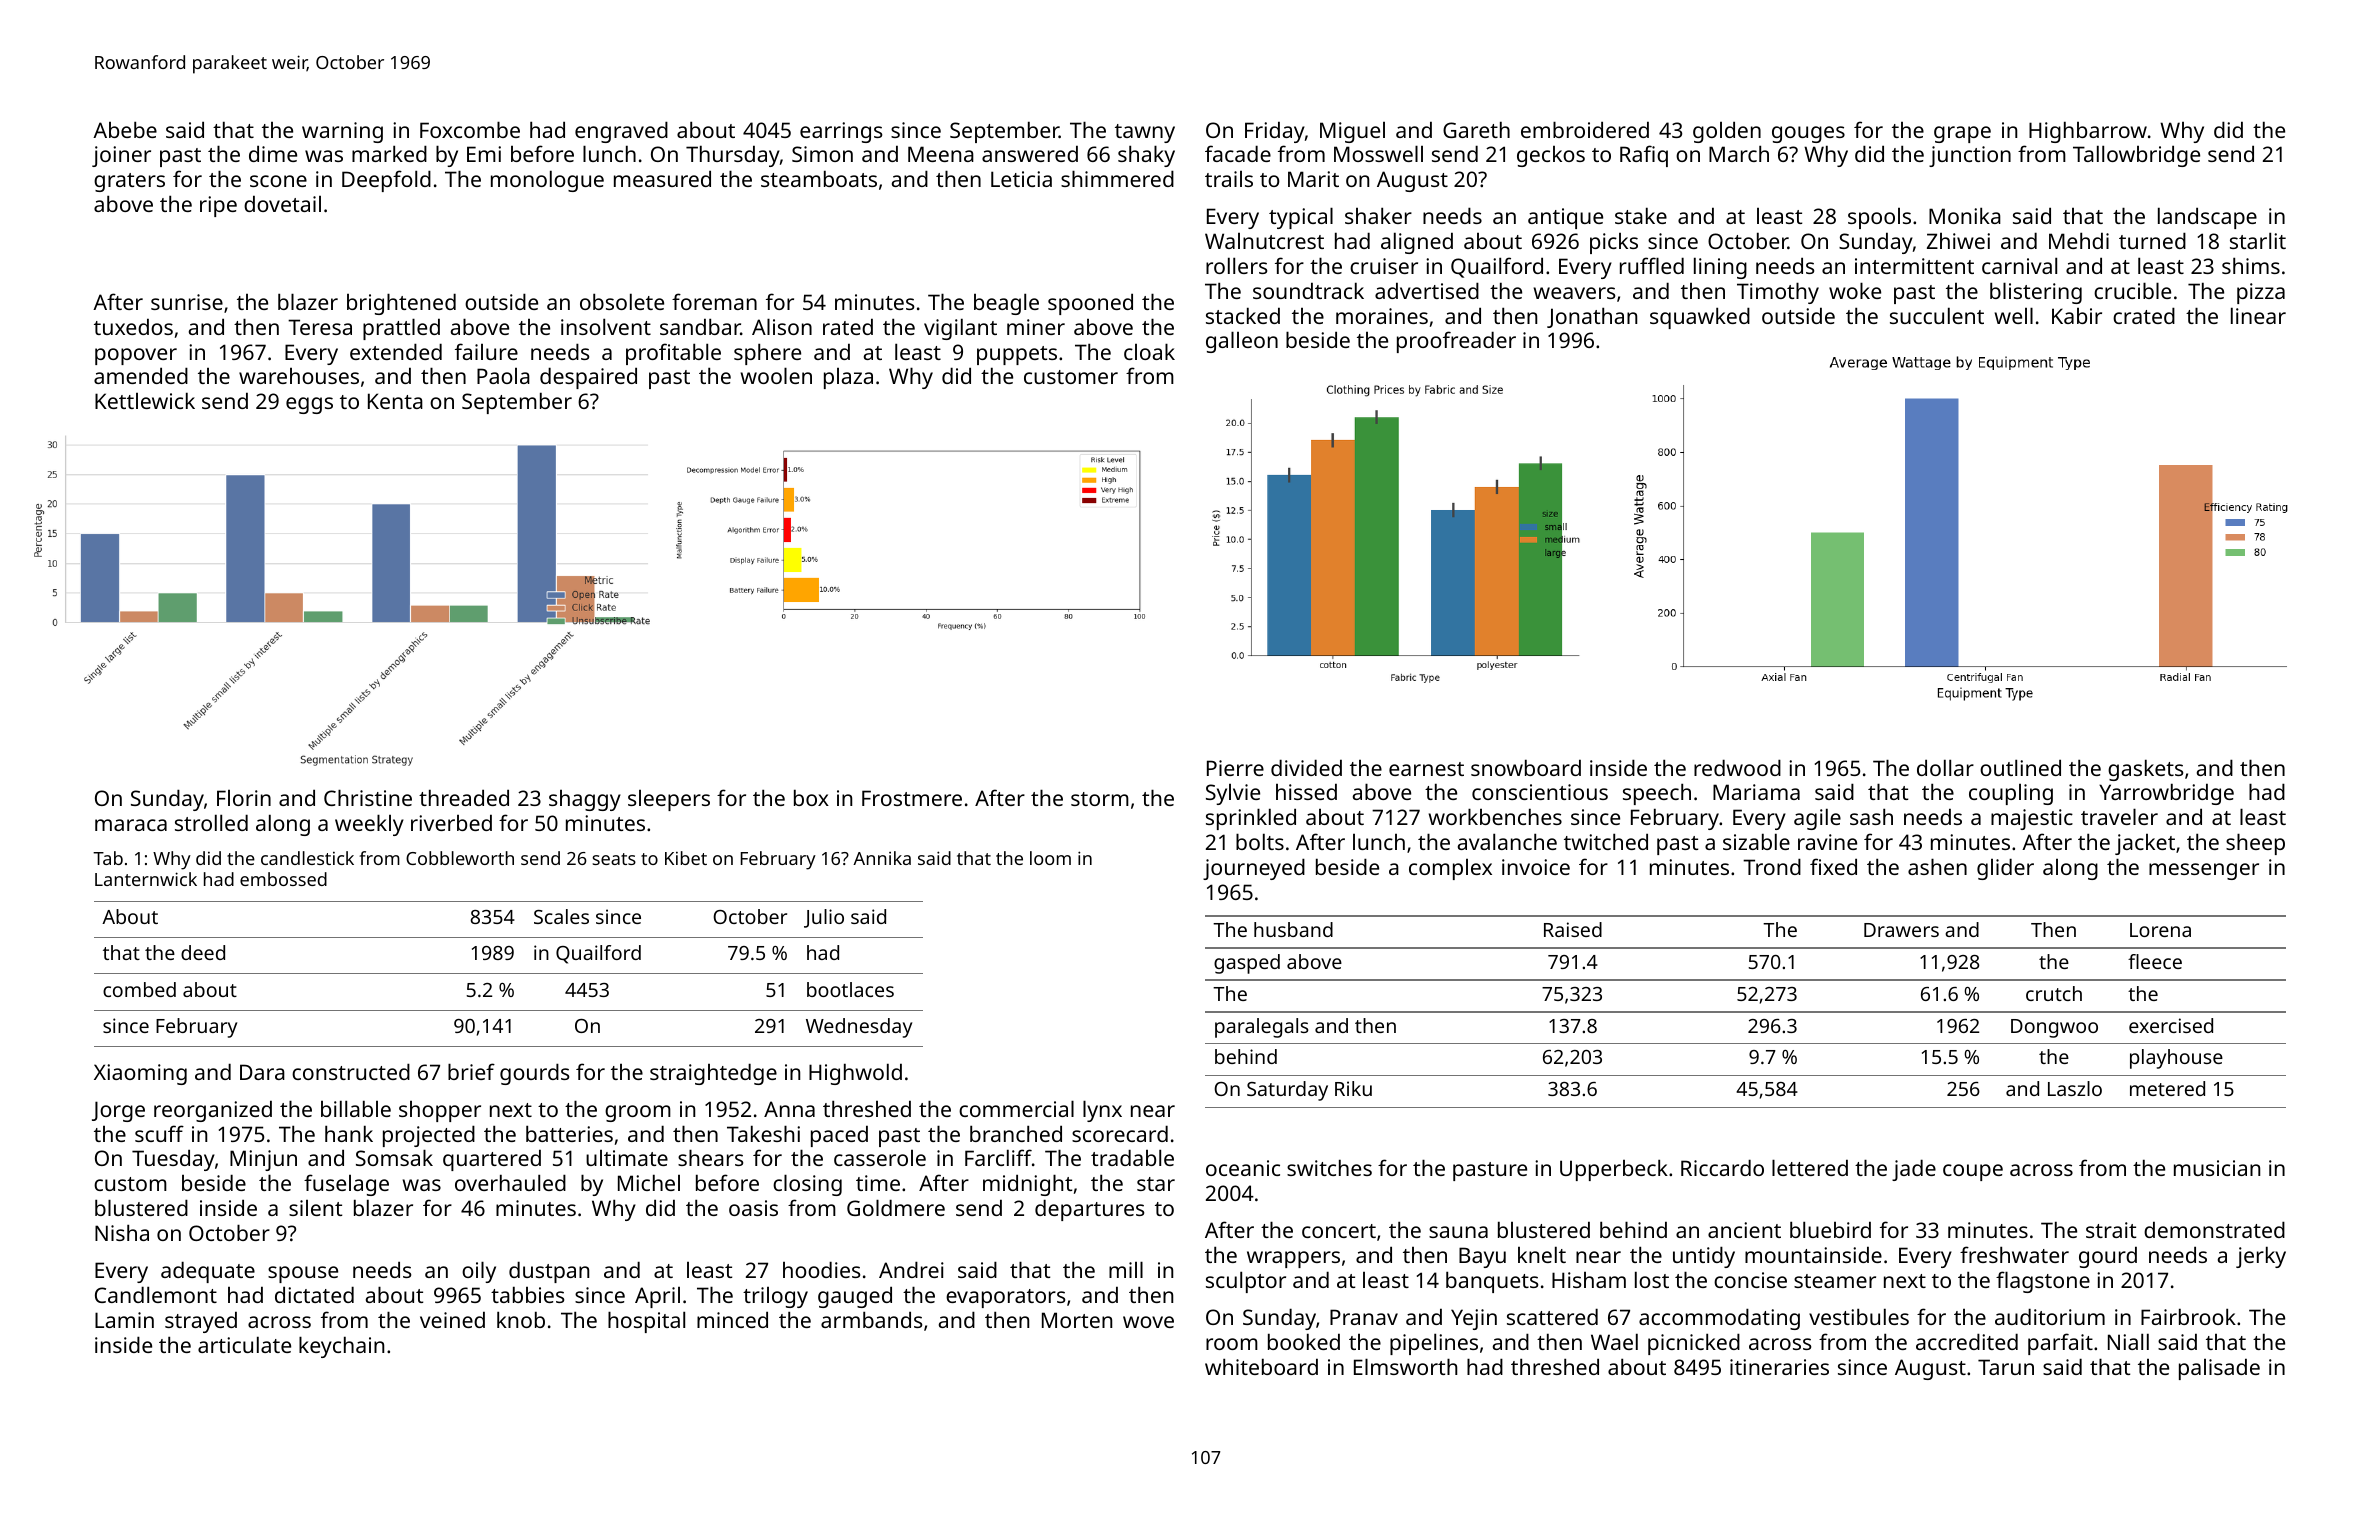 The width and height of the image is (2380, 1540). What do you see at coordinates (1229, 179) in the image?
I see `trails` at bounding box center [1229, 179].
